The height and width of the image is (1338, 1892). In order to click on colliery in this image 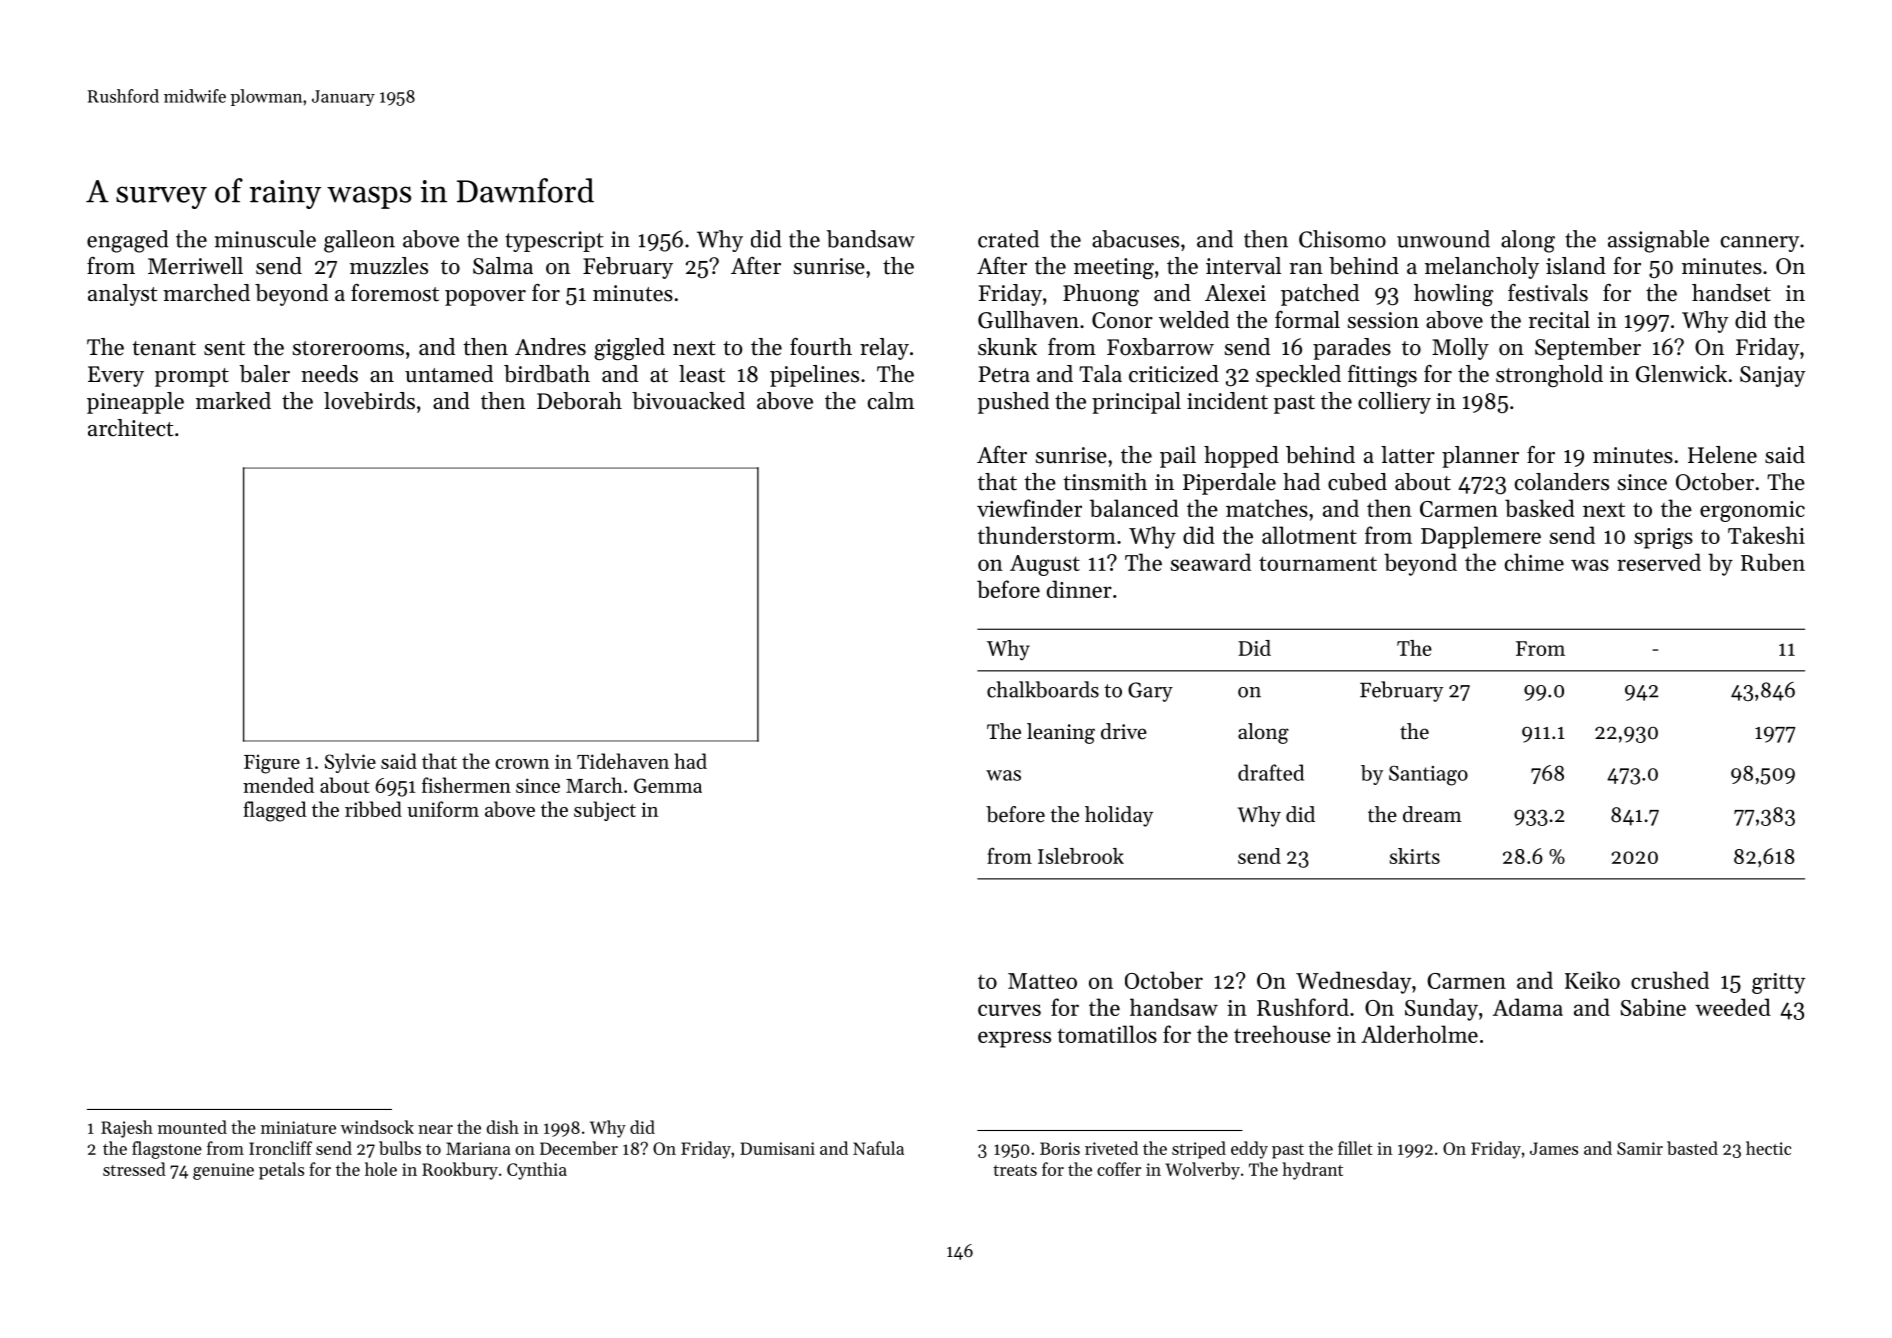, I will do `click(1394, 403)`.
